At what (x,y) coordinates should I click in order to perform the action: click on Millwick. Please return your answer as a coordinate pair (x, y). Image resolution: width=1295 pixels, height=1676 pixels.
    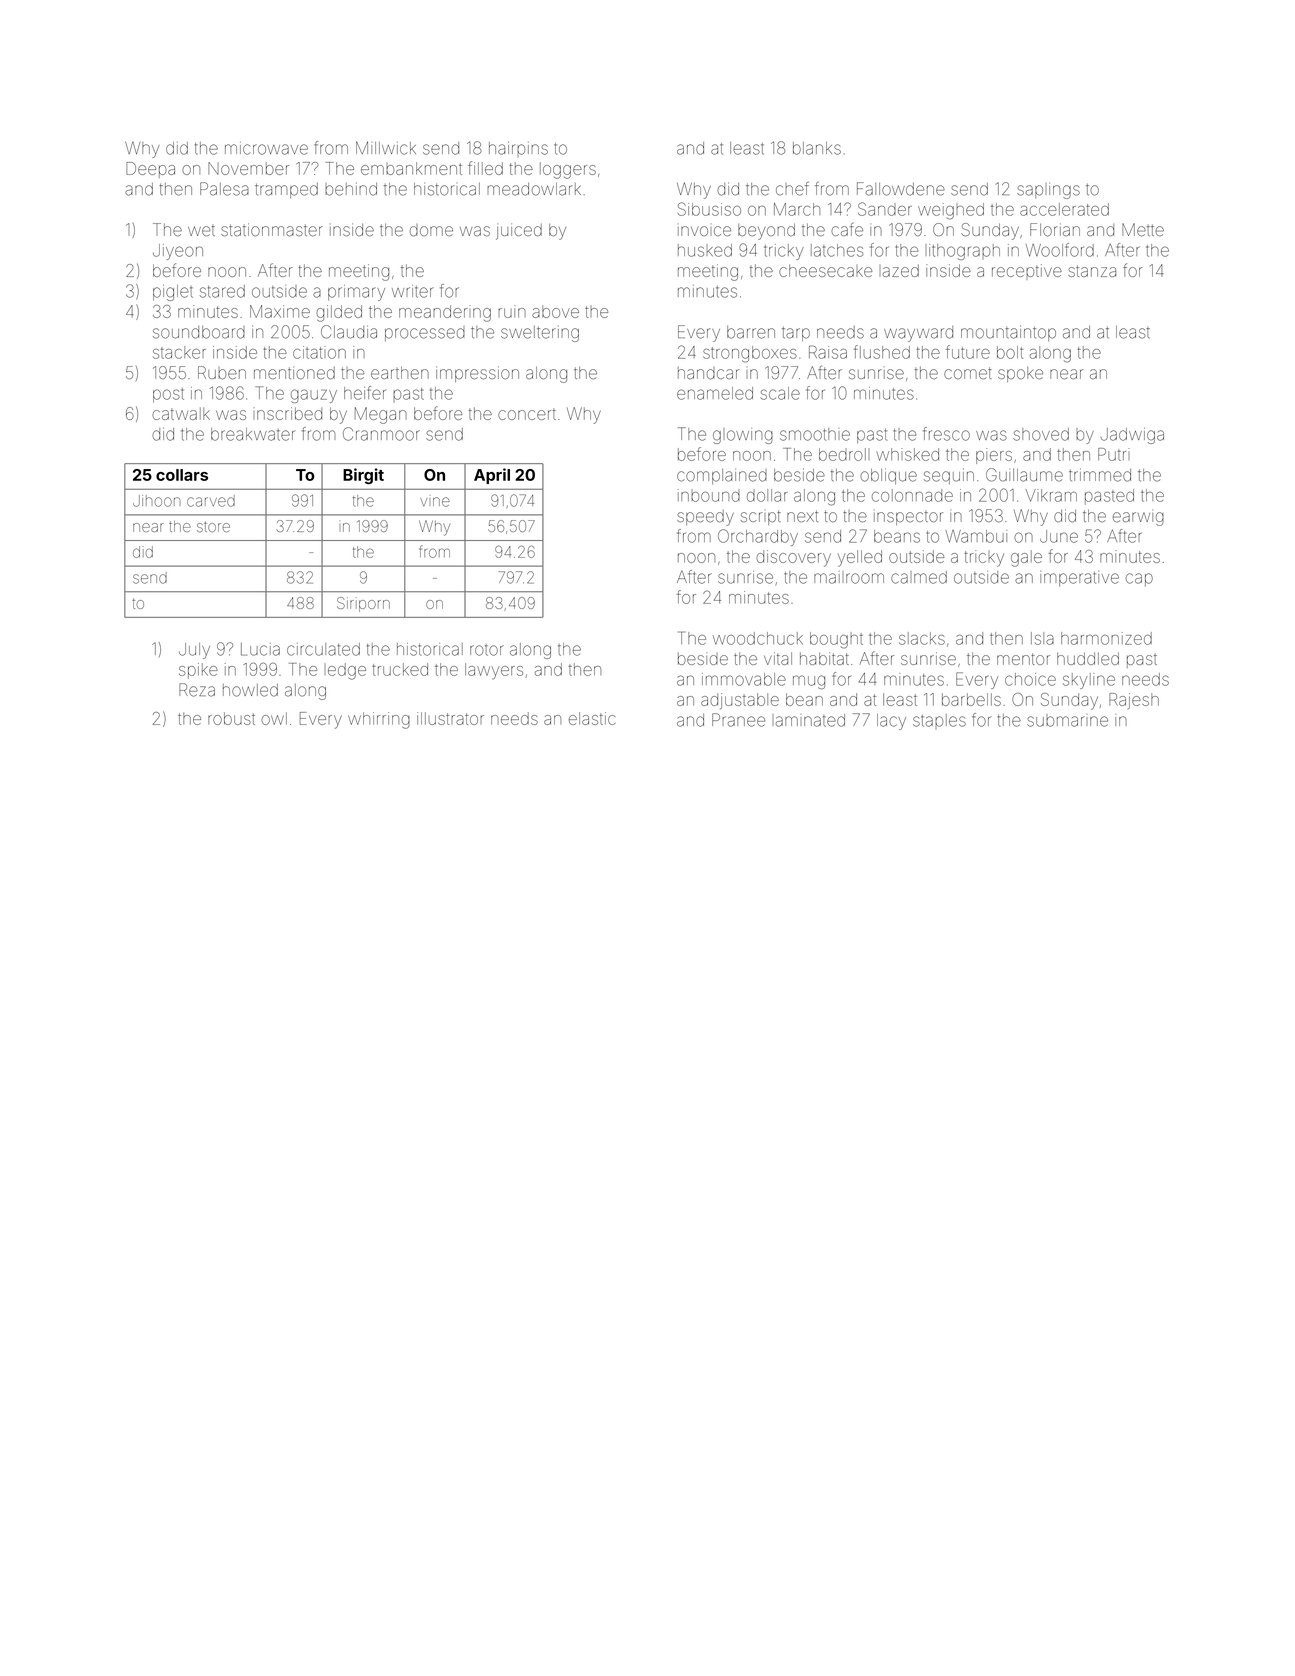
    Looking at the image, I should click on (386, 148).
